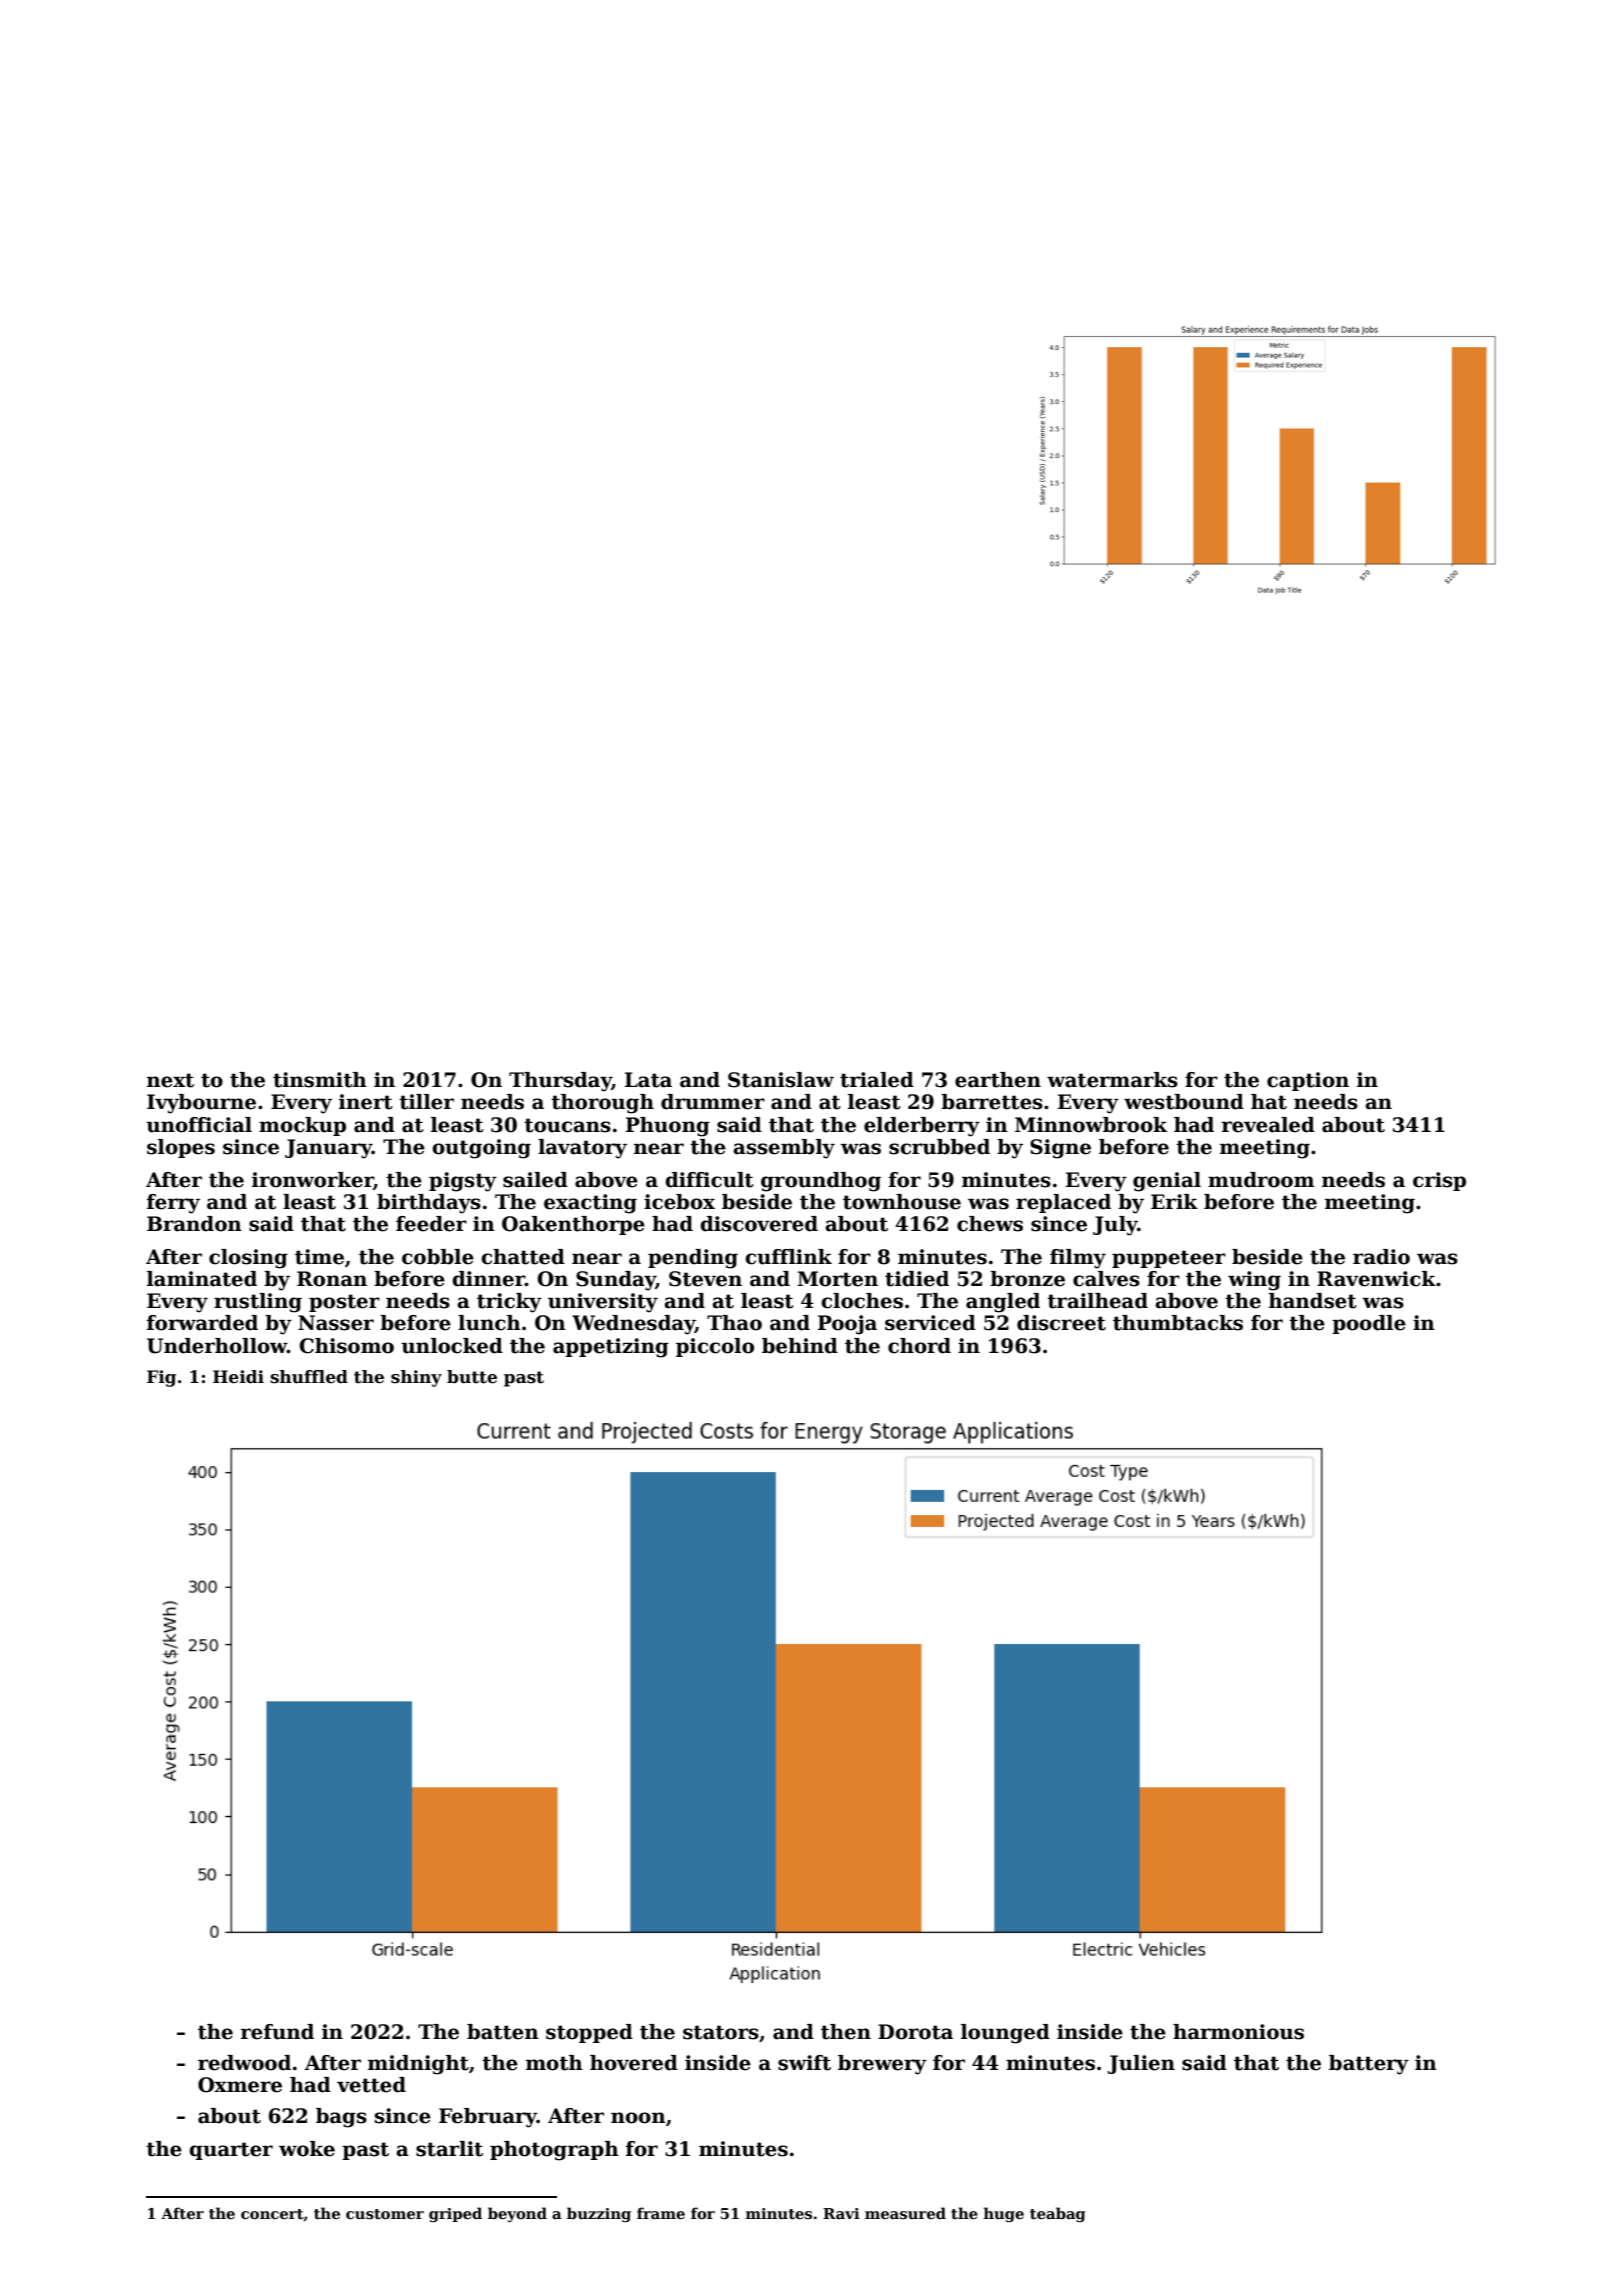  Describe the element at coordinates (170, 1080) in the image. I see `next` at that location.
